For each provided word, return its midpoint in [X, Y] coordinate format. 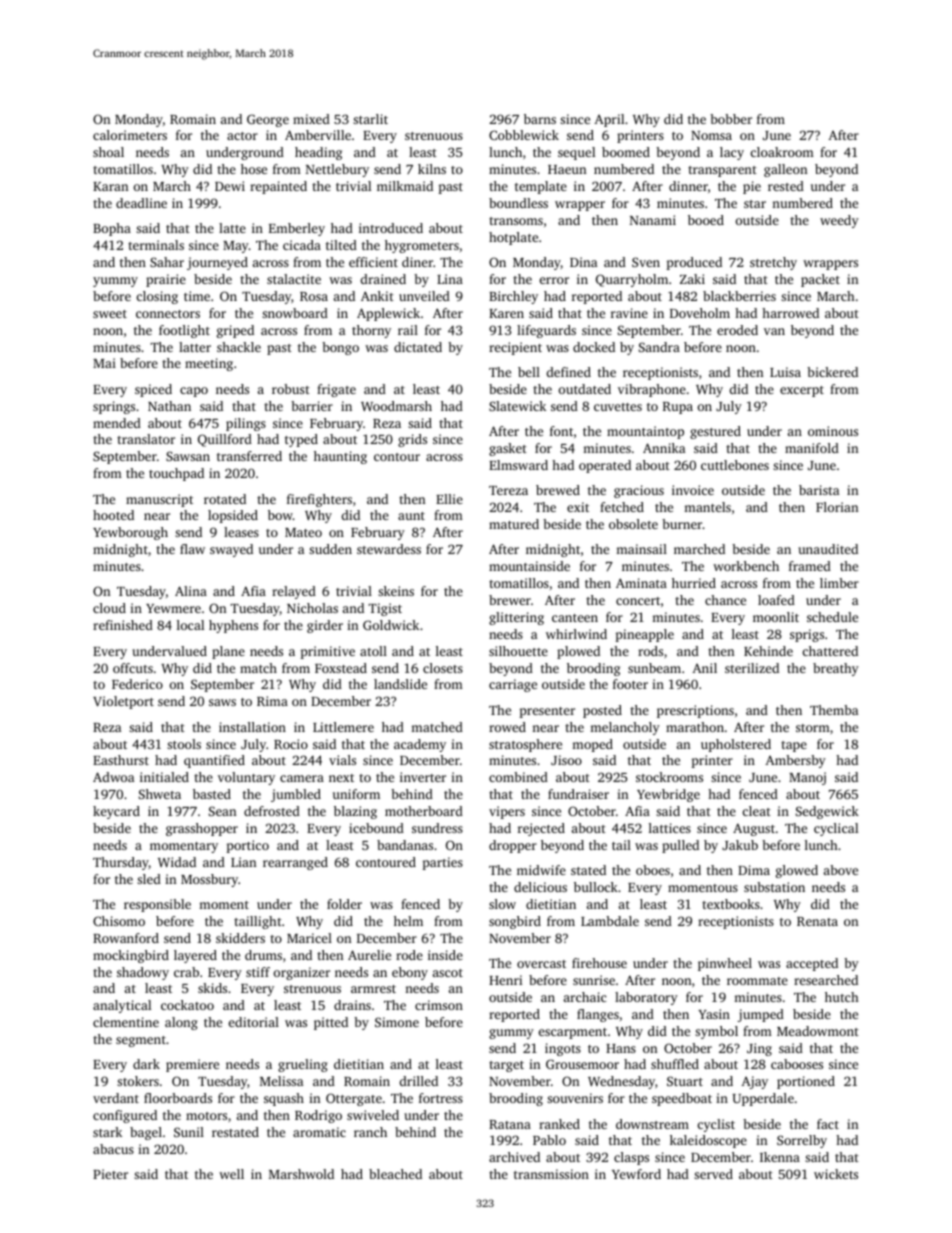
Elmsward [518, 465]
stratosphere [525, 745]
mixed [311, 119]
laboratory [646, 998]
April [609, 120]
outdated [584, 389]
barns [540, 119]
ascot [448, 973]
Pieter [110, 1174]
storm [813, 728]
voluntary [246, 778]
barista [819, 490]
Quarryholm [632, 280]
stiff [258, 972]
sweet [110, 314]
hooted [113, 515]
